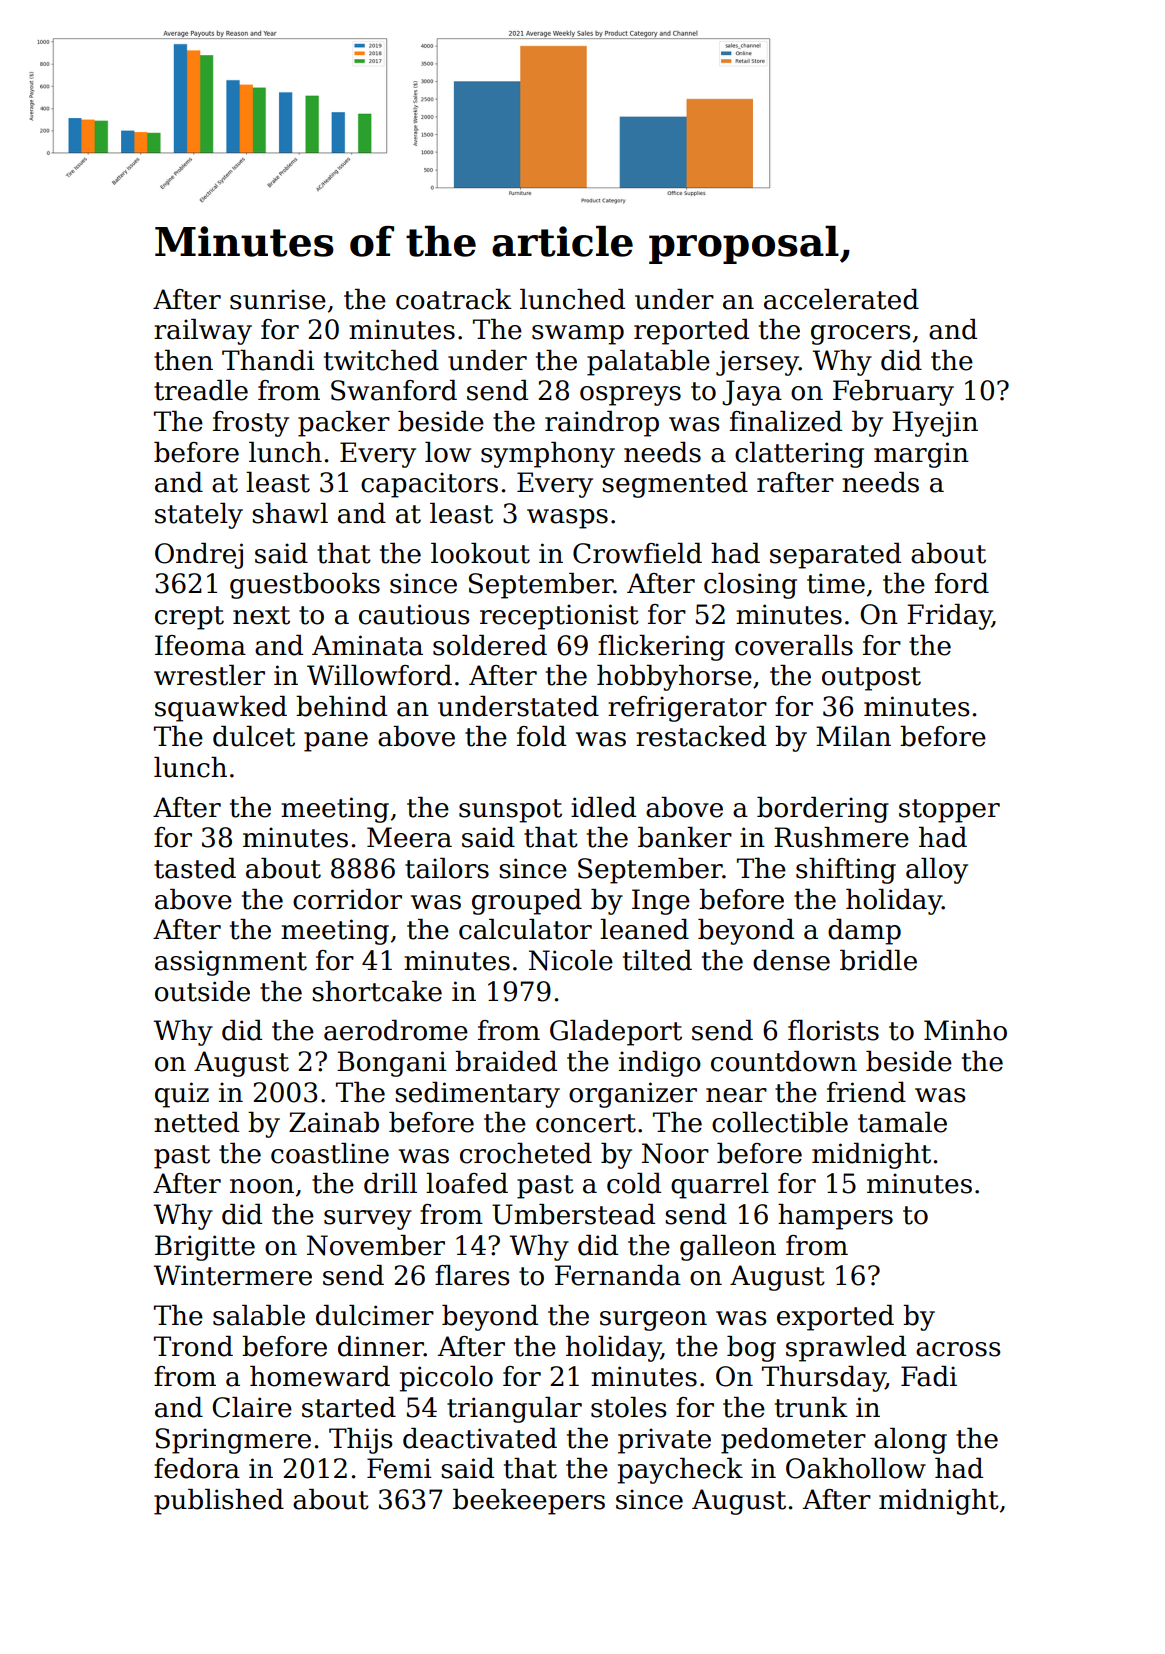 The width and height of the screenshot is (1165, 1654). I want to click on Ifeoma, so click(200, 645).
